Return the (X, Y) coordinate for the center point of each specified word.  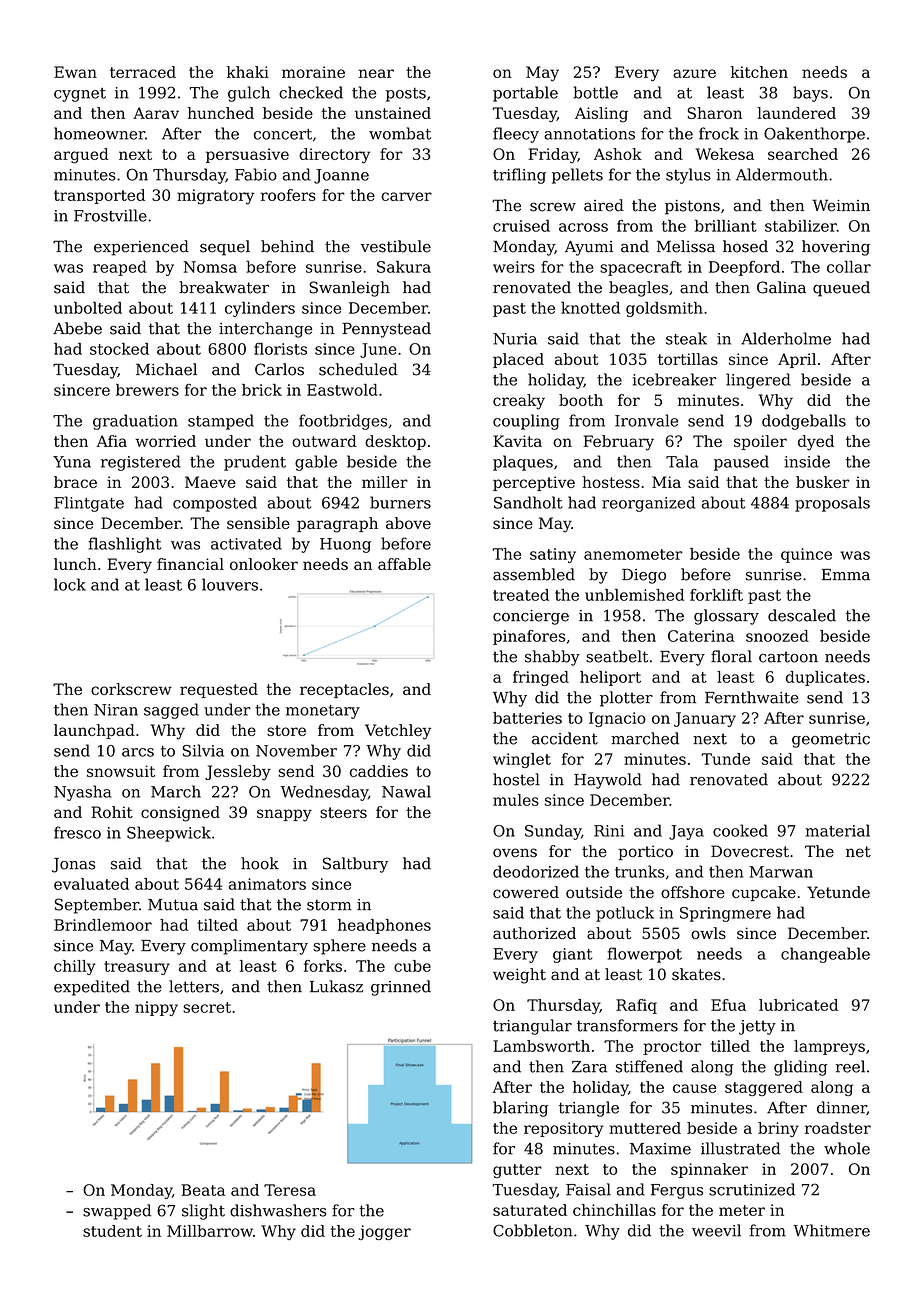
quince (806, 555)
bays (810, 94)
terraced (143, 72)
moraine (313, 72)
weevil (716, 1230)
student (112, 1231)
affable (404, 564)
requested (219, 690)
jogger (384, 1232)
